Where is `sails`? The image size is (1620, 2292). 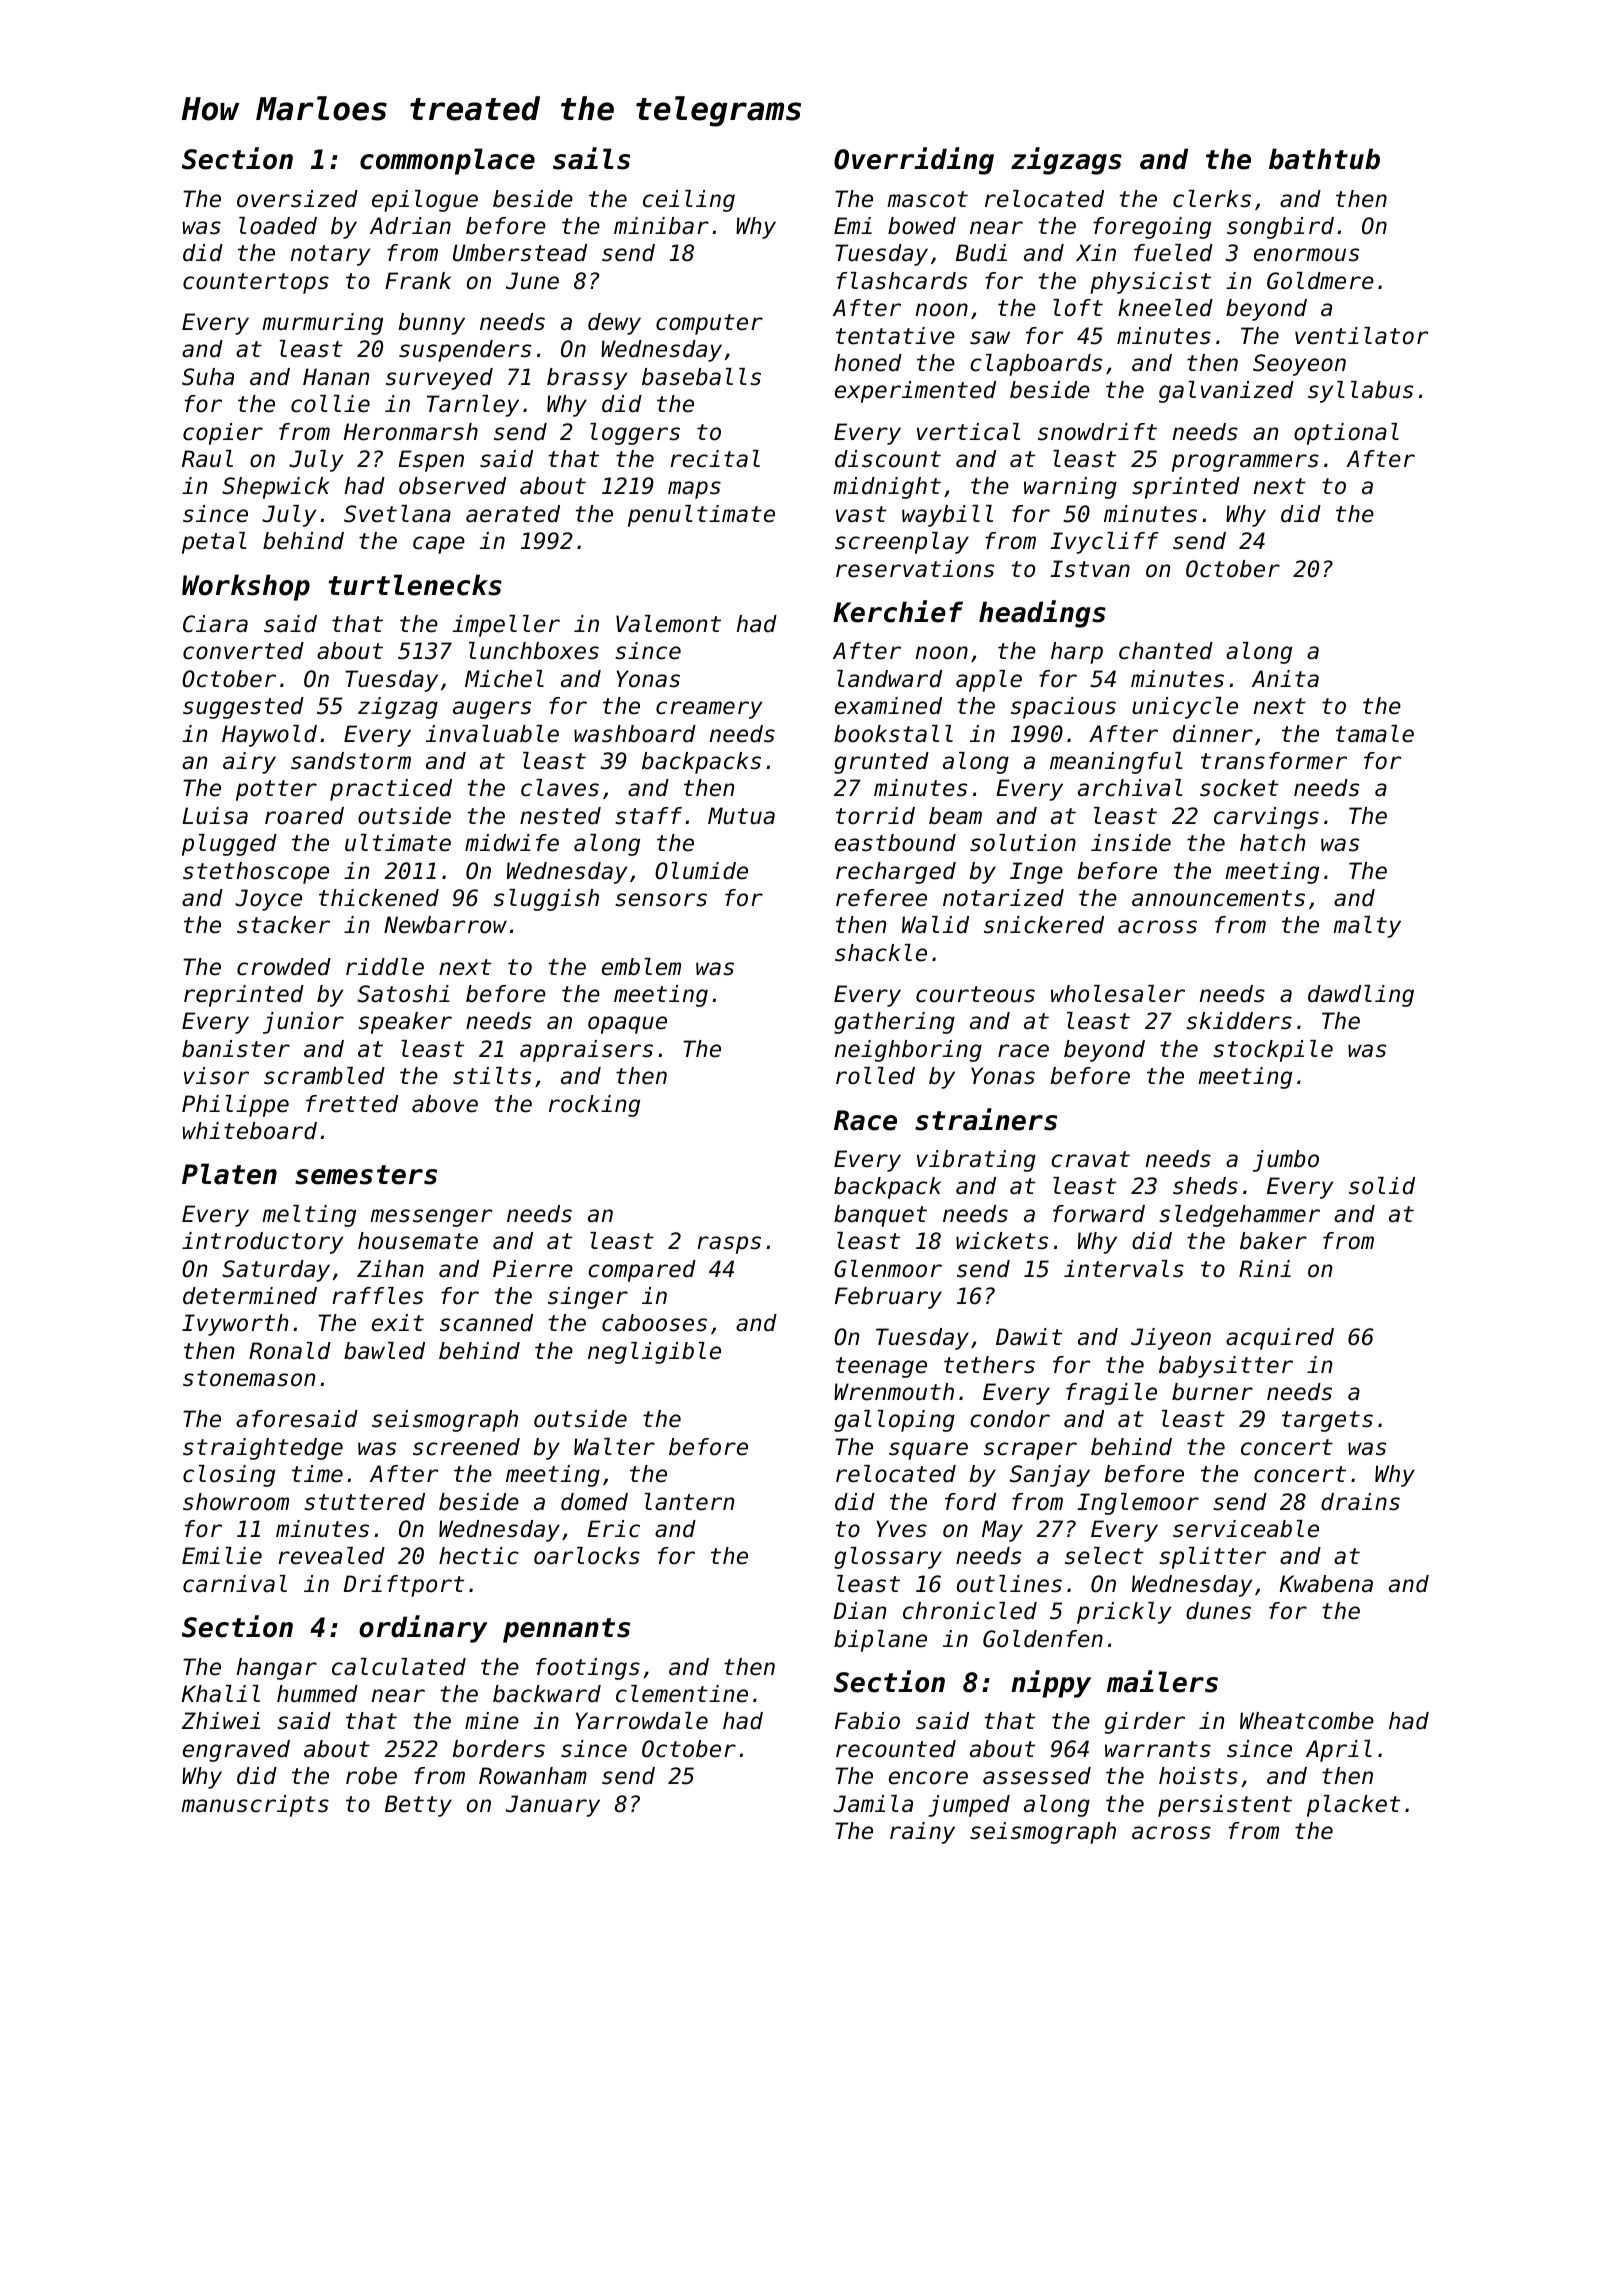
sails is located at coordinates (591, 158).
